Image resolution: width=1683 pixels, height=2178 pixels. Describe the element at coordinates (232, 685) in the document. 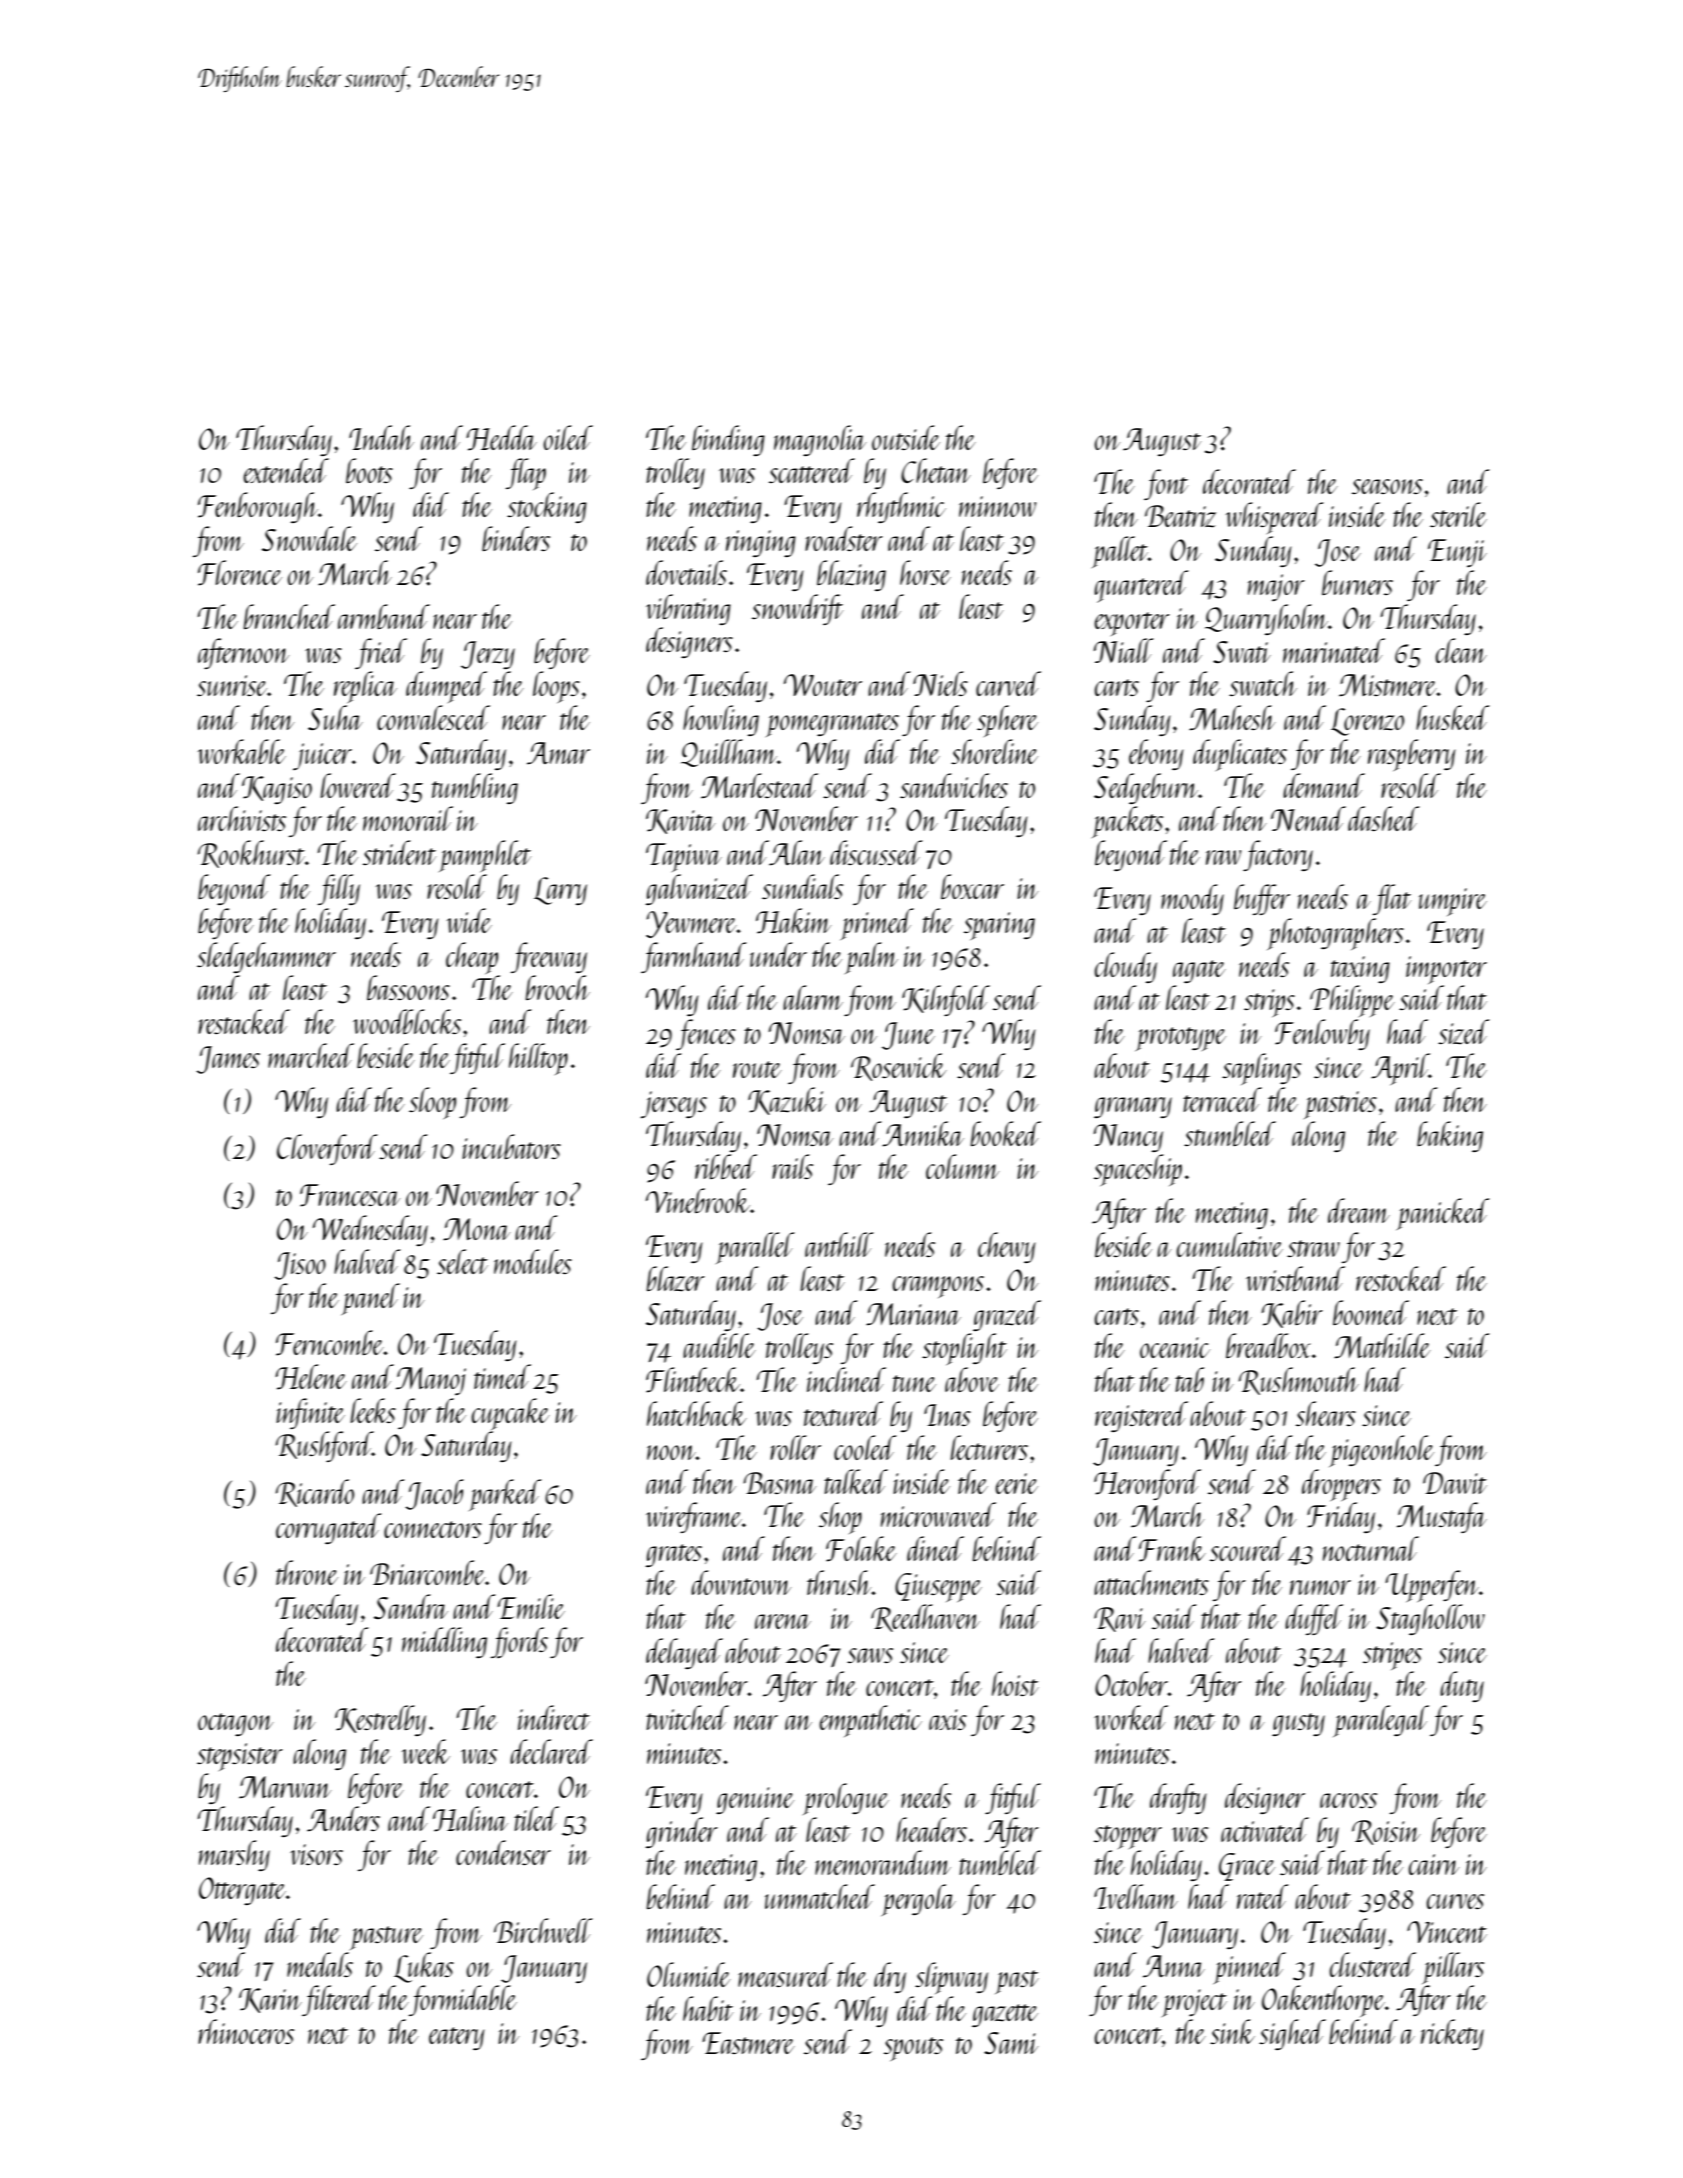

I see `sunrise` at that location.
